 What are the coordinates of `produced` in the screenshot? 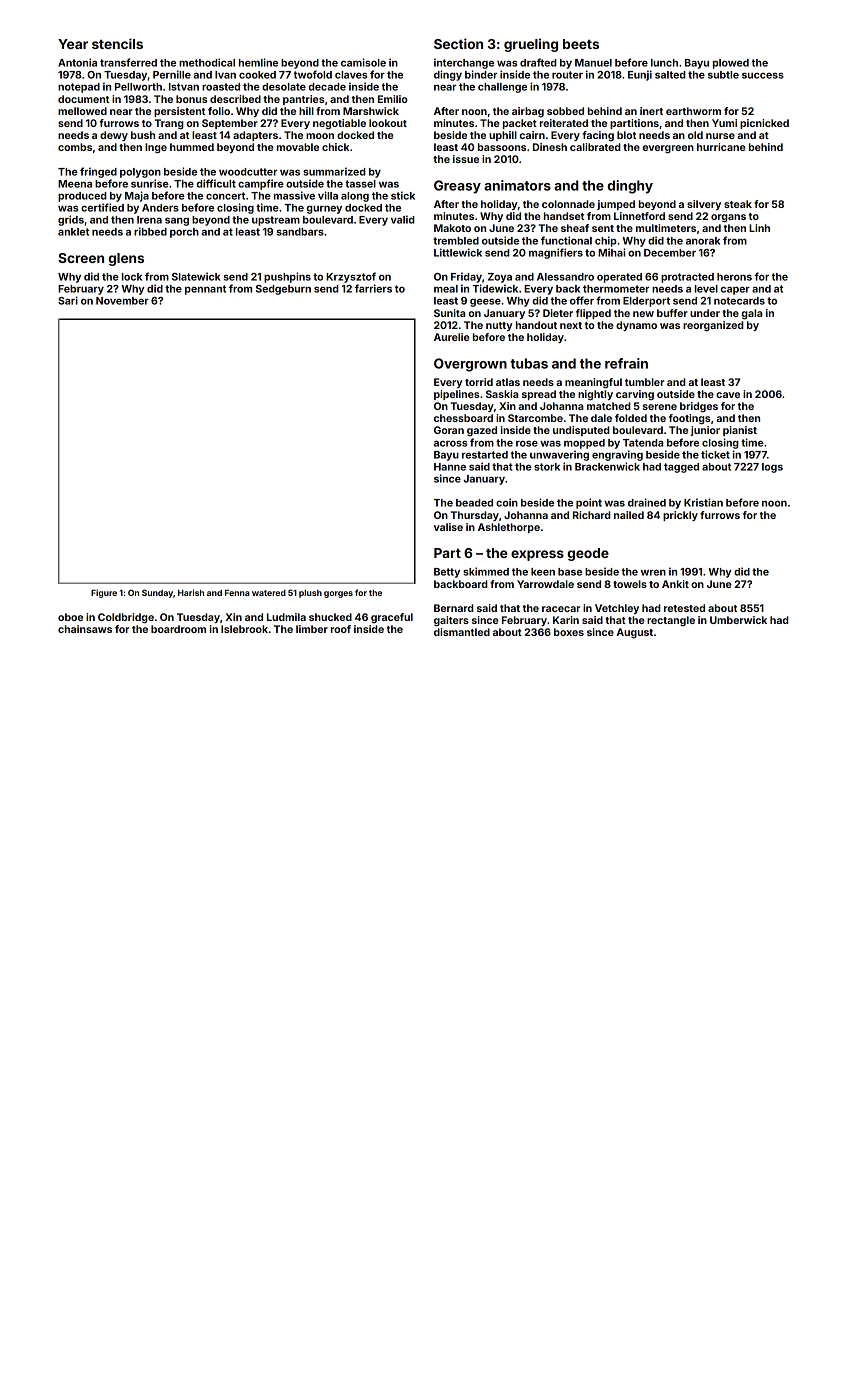 It's located at (82, 197).
